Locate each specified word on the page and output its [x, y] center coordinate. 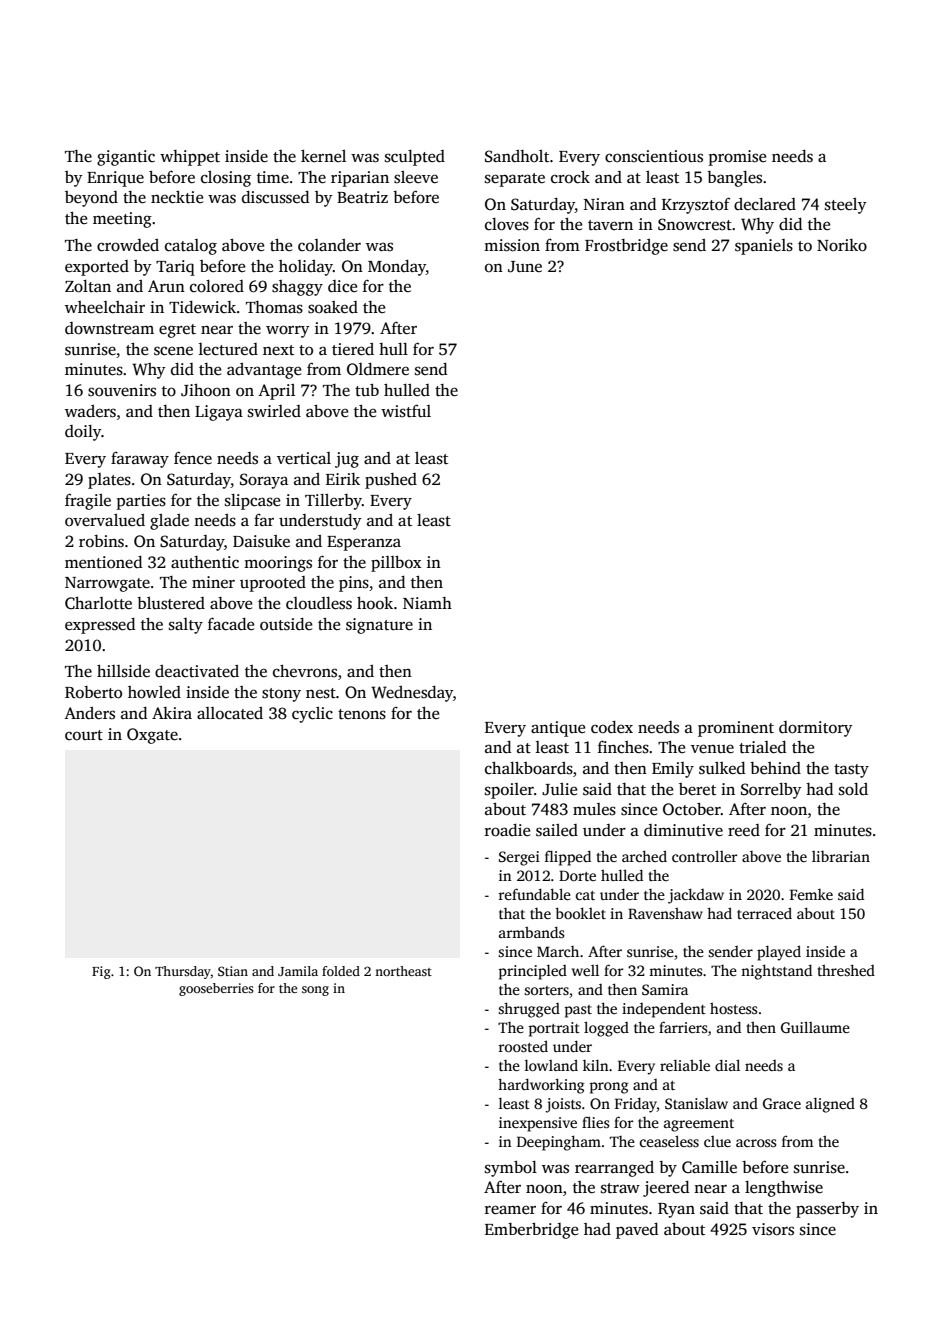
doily [83, 433]
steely [846, 206]
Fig [101, 972]
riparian [360, 179]
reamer [510, 1210]
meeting [122, 220]
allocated [230, 713]
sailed [557, 830]
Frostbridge [626, 247]
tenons [362, 714]
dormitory [816, 729]
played [779, 953]
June [525, 267]
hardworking [541, 1086]
